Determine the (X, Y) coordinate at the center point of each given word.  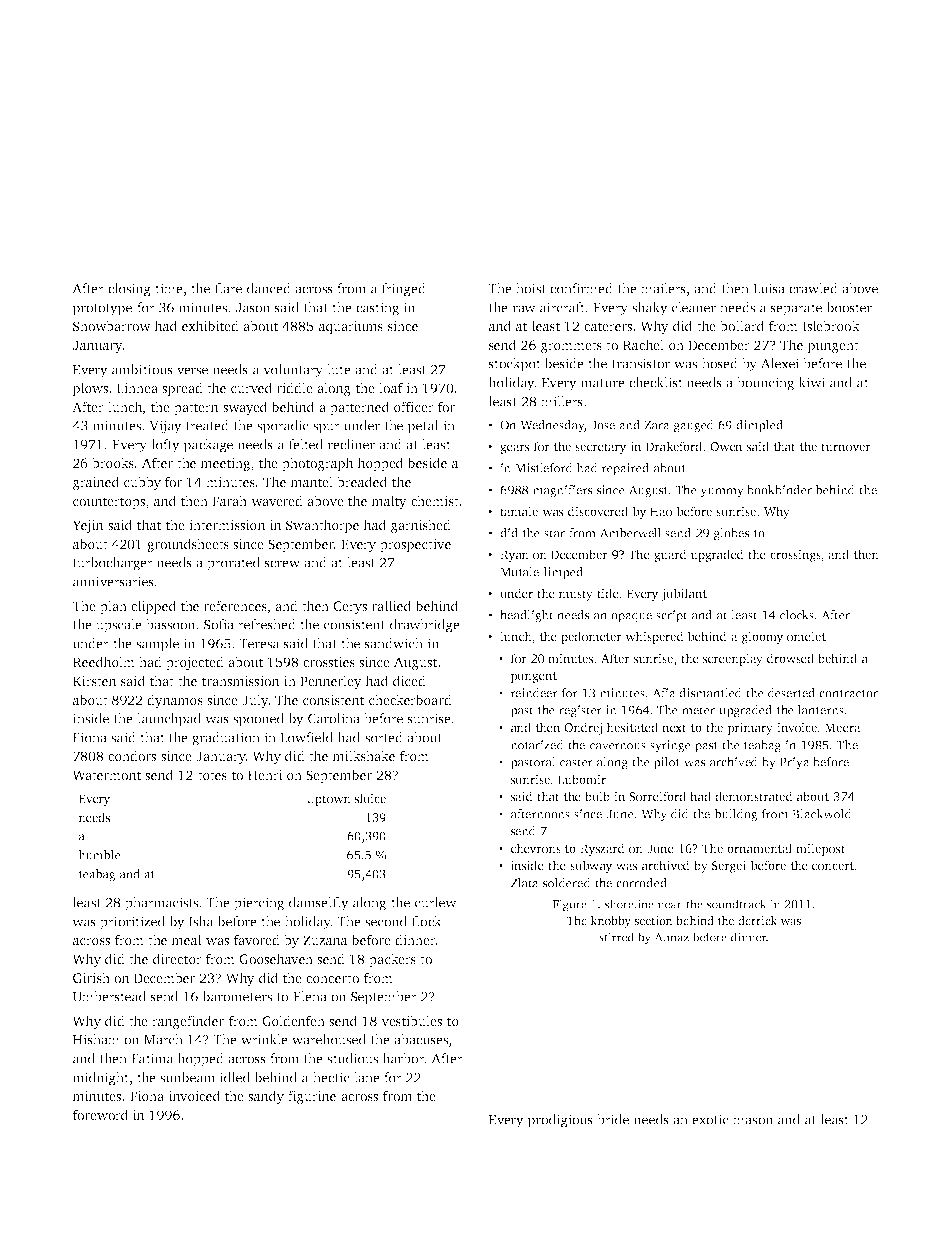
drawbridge (425, 626)
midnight (101, 1079)
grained (96, 483)
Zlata (525, 883)
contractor (848, 693)
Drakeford (674, 446)
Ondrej (583, 728)
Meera (843, 727)
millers (562, 401)
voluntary (293, 371)
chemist (435, 500)
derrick (757, 920)
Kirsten (94, 681)
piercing (259, 904)
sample (157, 645)
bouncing (765, 384)
